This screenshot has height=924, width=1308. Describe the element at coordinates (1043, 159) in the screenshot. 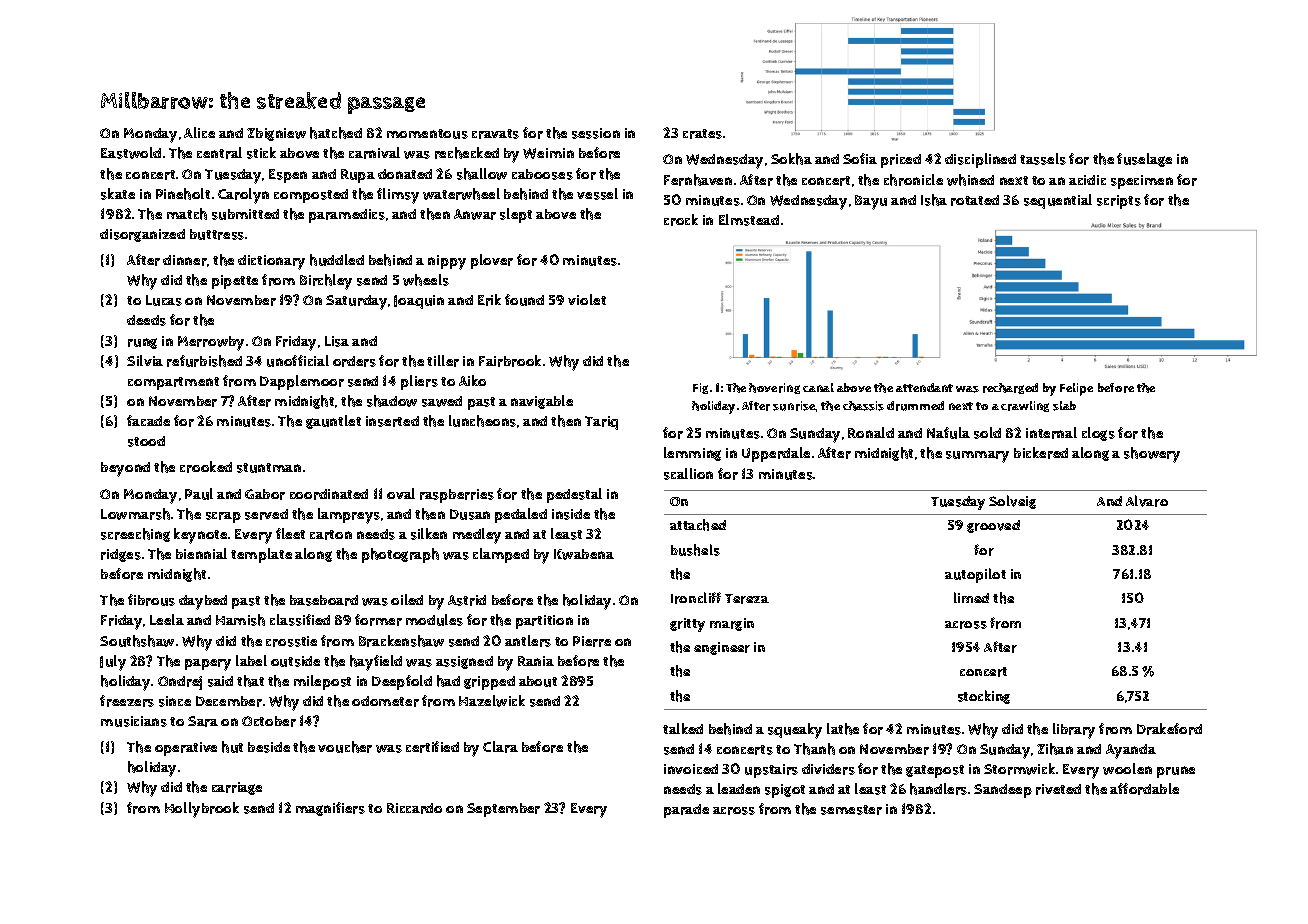

I see `tassels` at that location.
